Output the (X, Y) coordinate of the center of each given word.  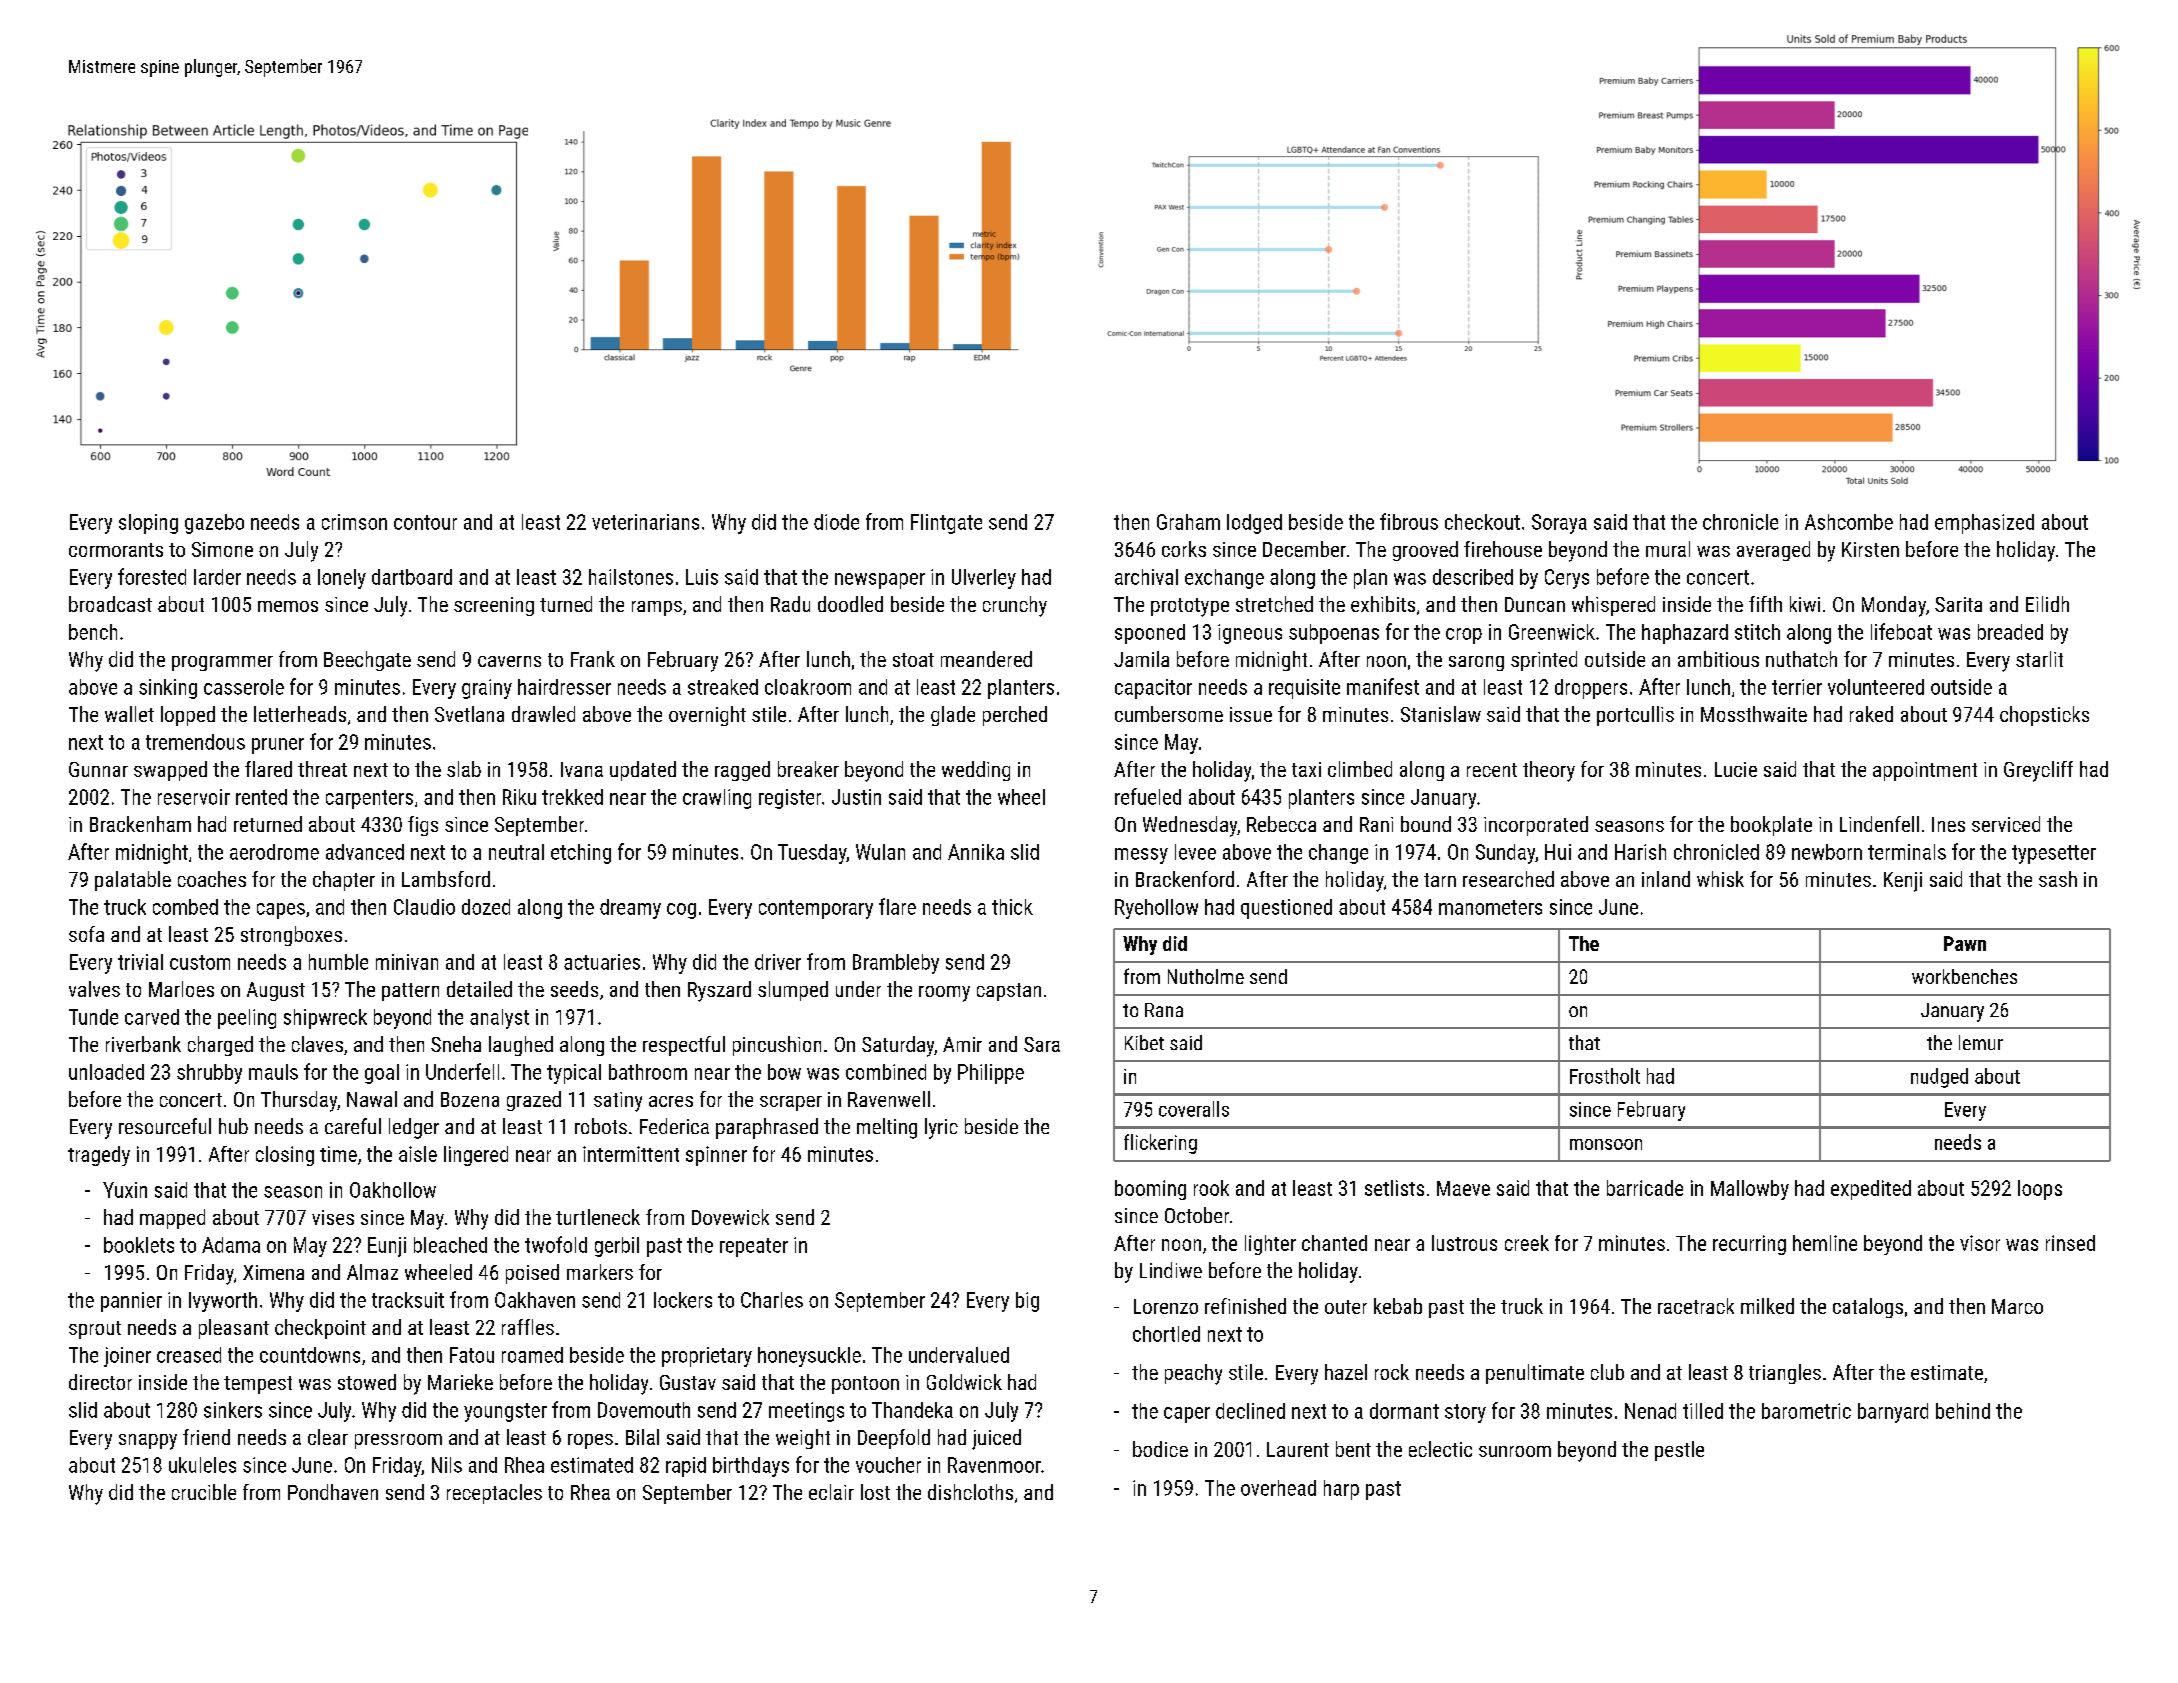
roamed (532, 1355)
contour (425, 522)
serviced (2006, 824)
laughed (521, 1046)
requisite (1304, 689)
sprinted (1544, 661)
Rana (1164, 1010)
